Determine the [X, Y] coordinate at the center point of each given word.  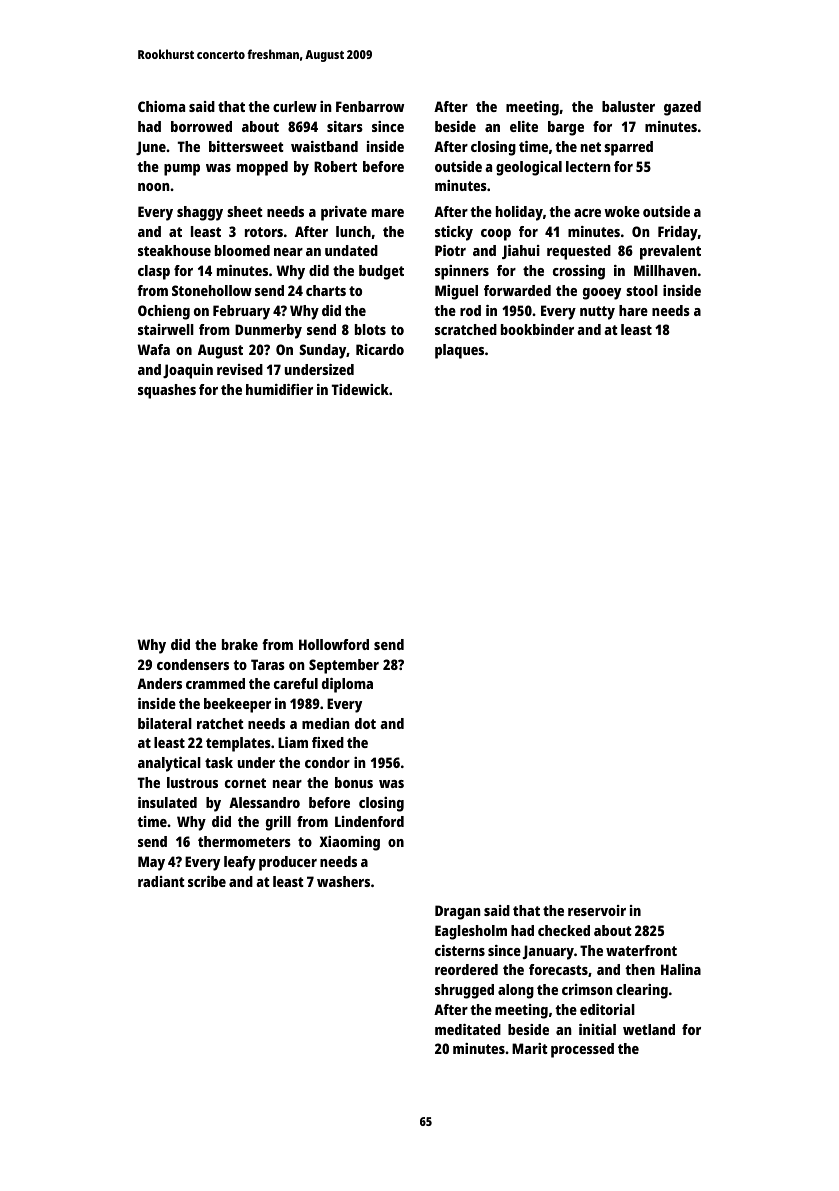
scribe [207, 881]
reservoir [597, 910]
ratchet [220, 723]
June [151, 148]
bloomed [242, 250]
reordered [466, 969]
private [344, 213]
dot [365, 723]
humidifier [279, 389]
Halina [681, 969]
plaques [459, 351]
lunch [353, 231]
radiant [161, 881]
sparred [628, 148]
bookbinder [537, 329]
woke [622, 211]
